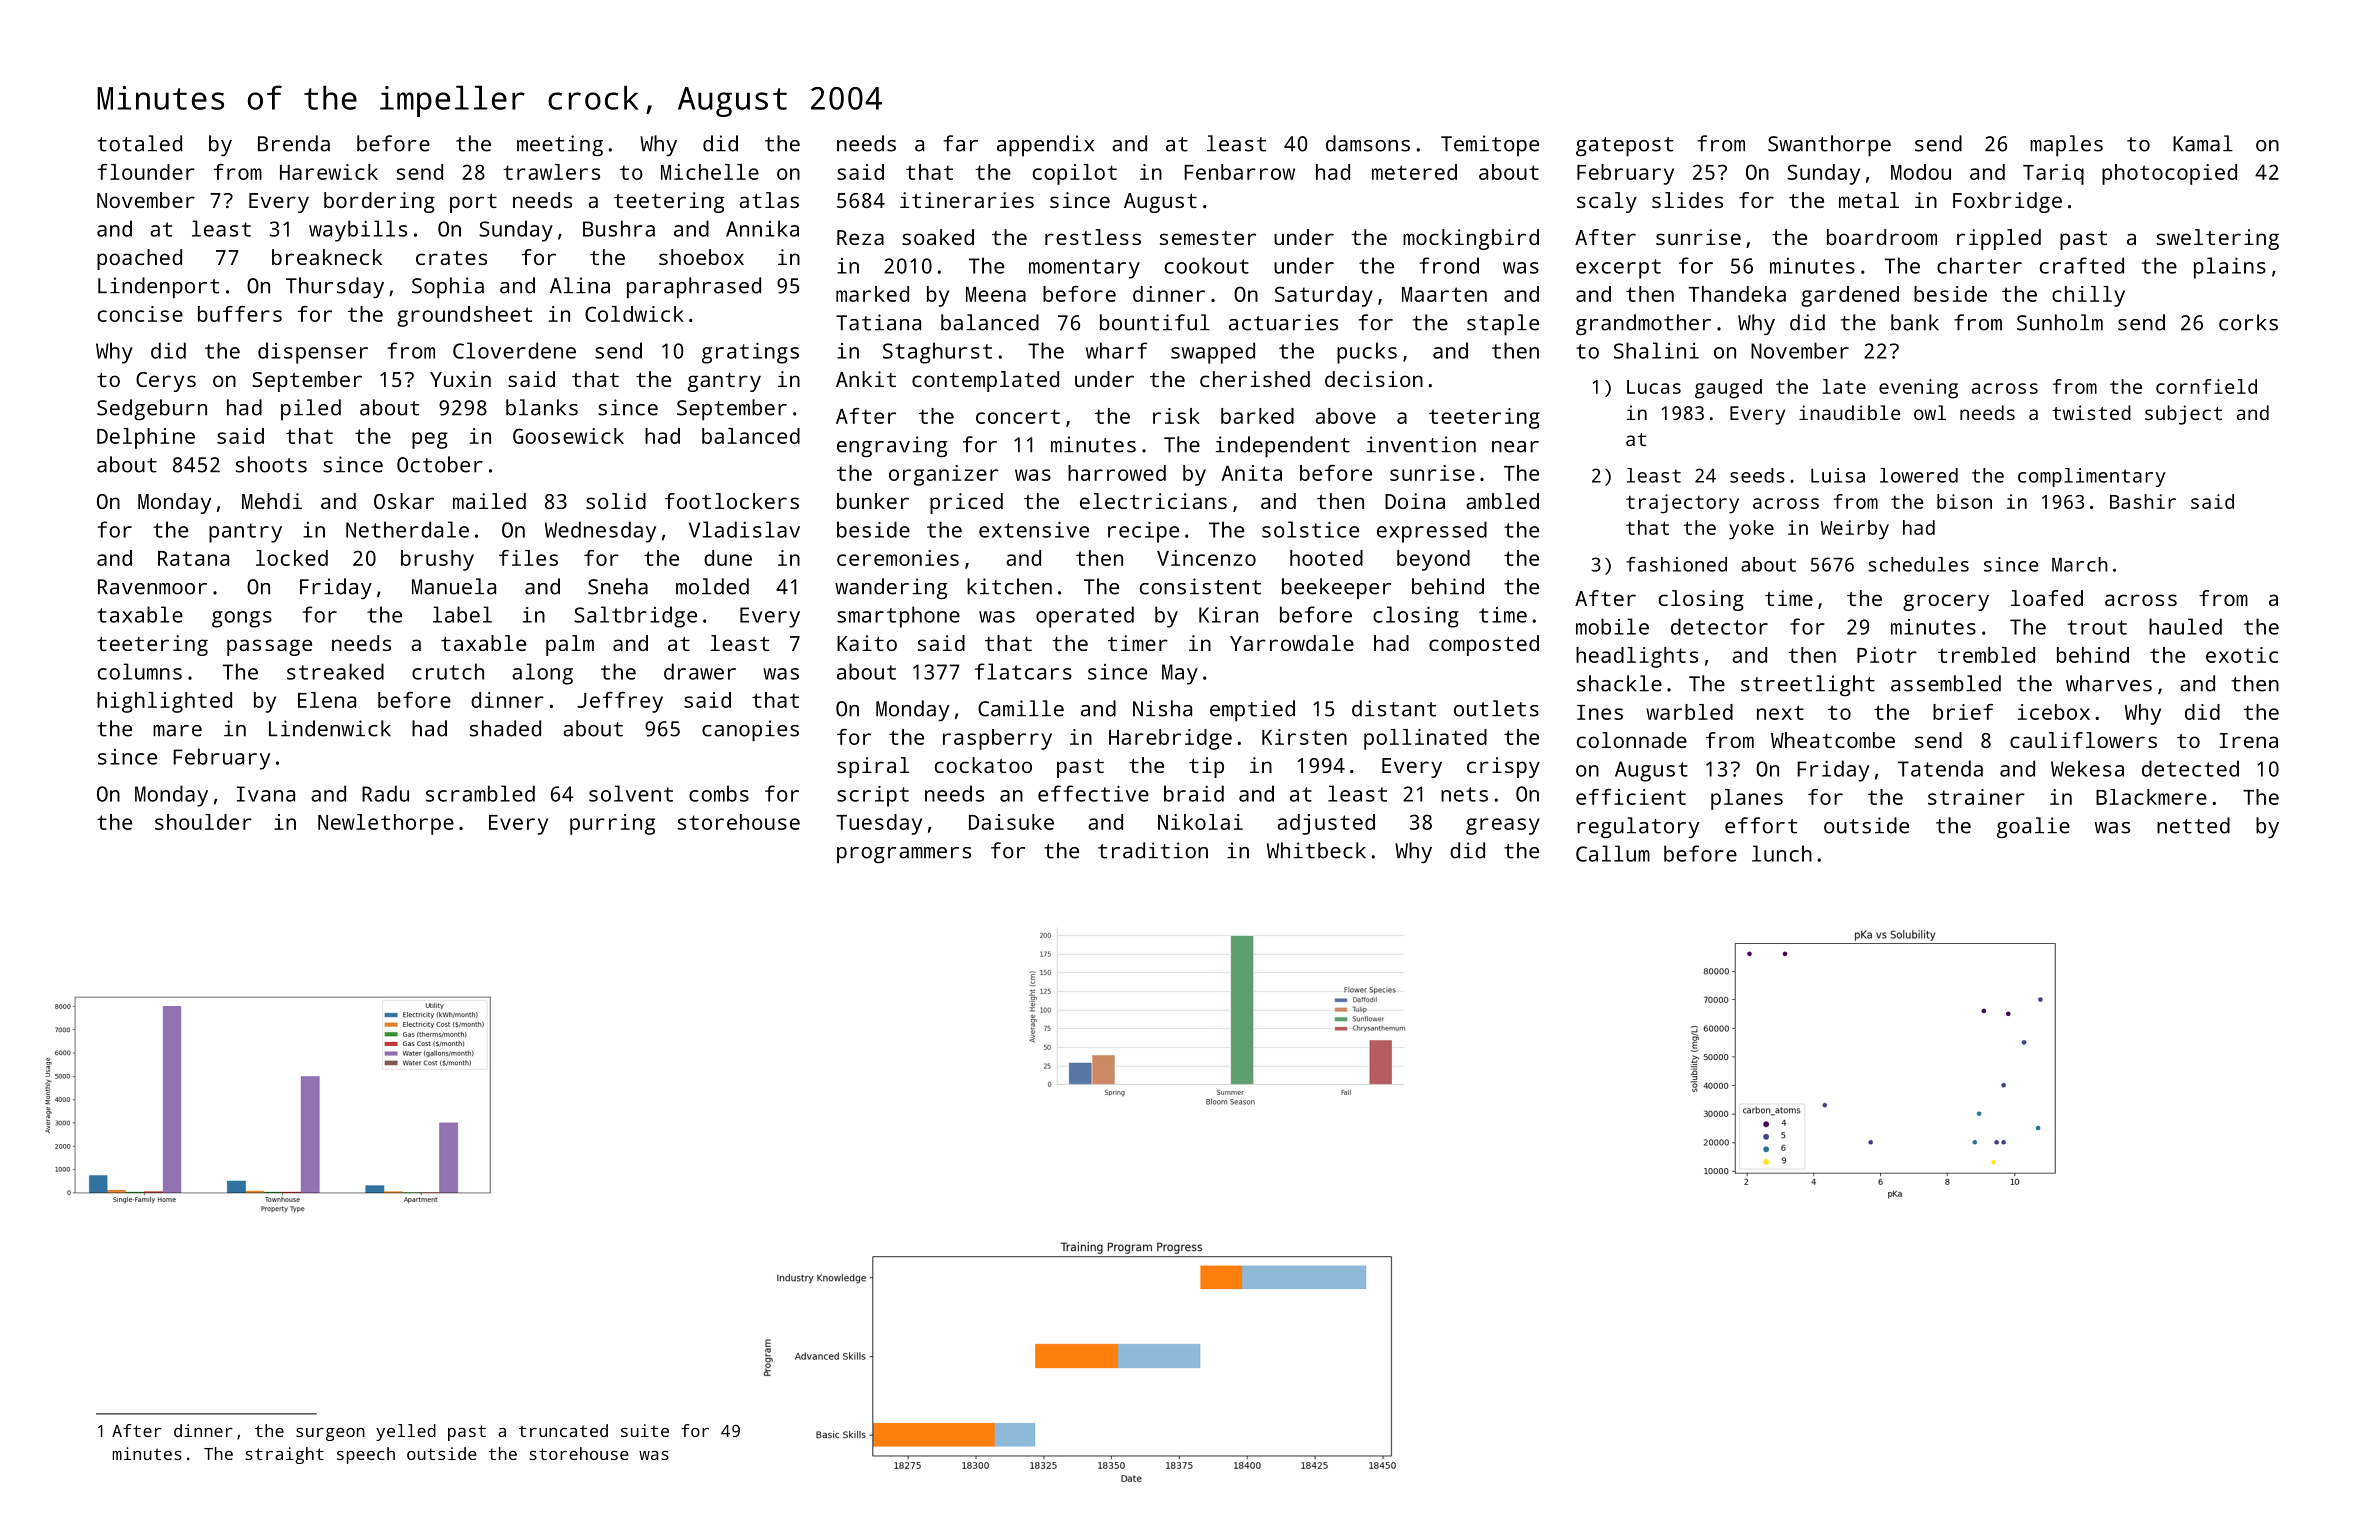 The height and width of the screenshot is (1538, 2376). What do you see at coordinates (1414, 172) in the screenshot?
I see `metered` at bounding box center [1414, 172].
